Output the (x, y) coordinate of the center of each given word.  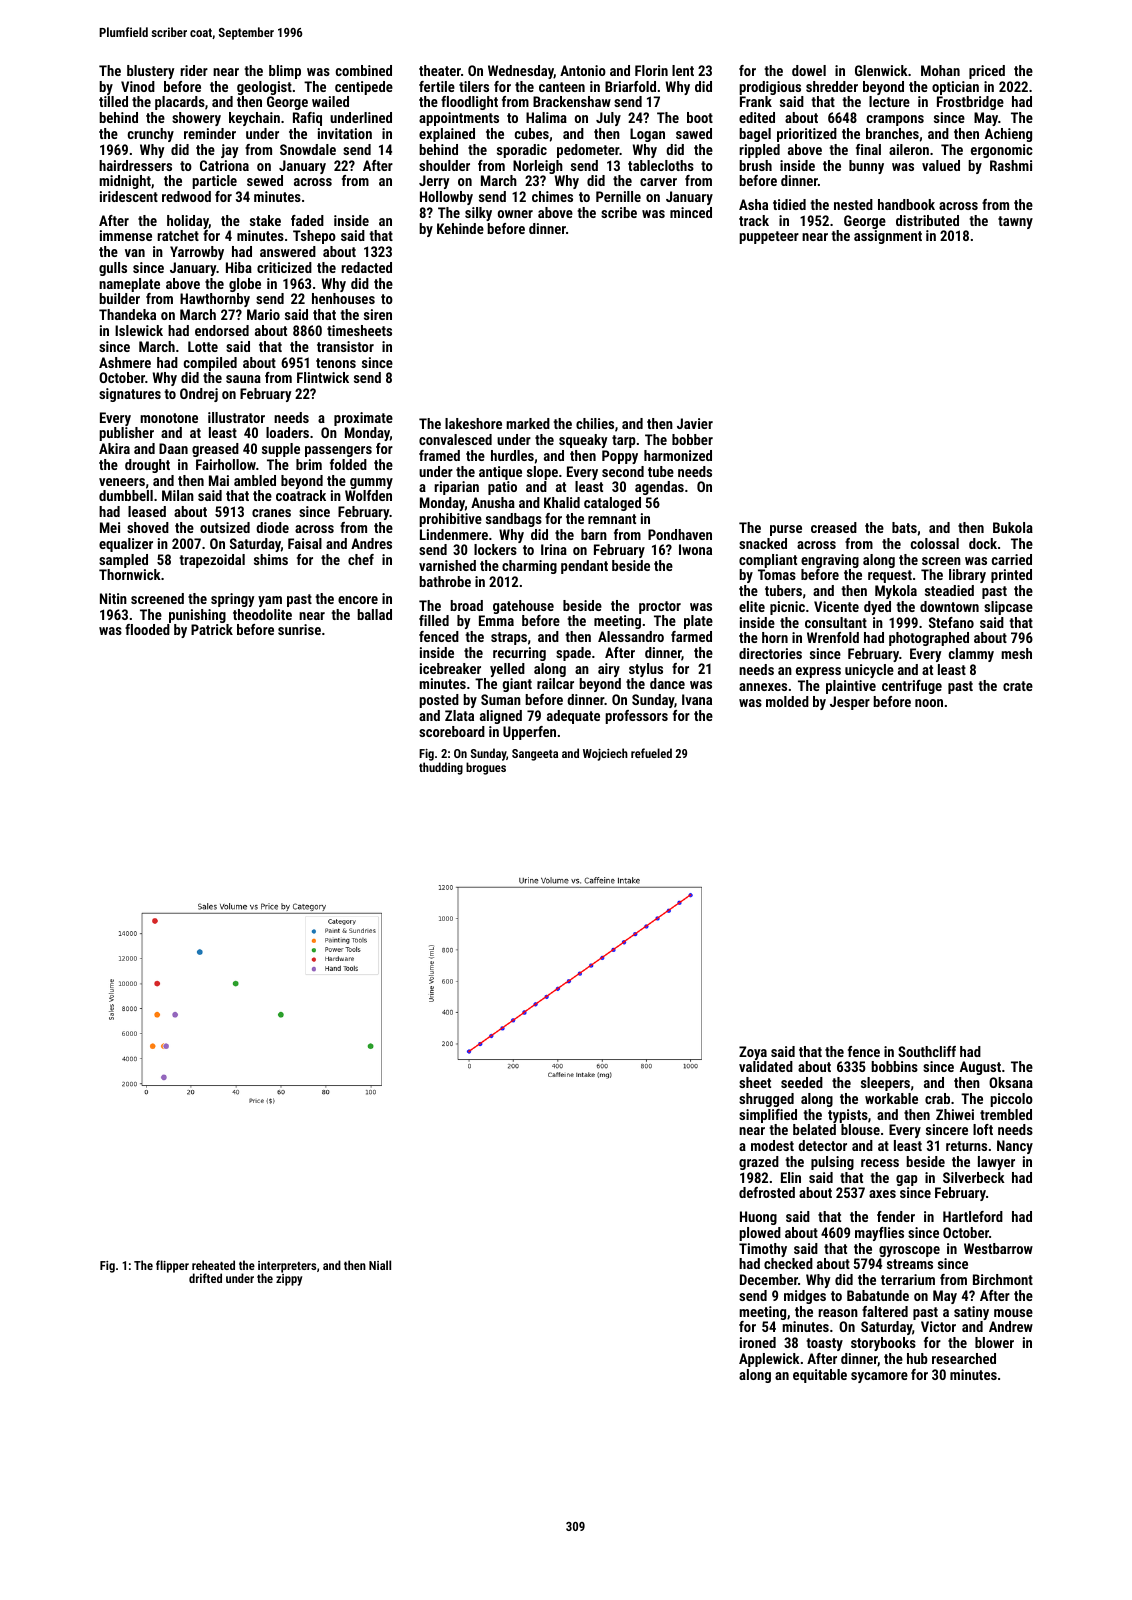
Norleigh (538, 167)
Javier (695, 423)
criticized (284, 267)
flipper (172, 1266)
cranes (271, 513)
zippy (289, 1280)
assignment (888, 237)
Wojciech (605, 754)
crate (1018, 686)
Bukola (1013, 527)
